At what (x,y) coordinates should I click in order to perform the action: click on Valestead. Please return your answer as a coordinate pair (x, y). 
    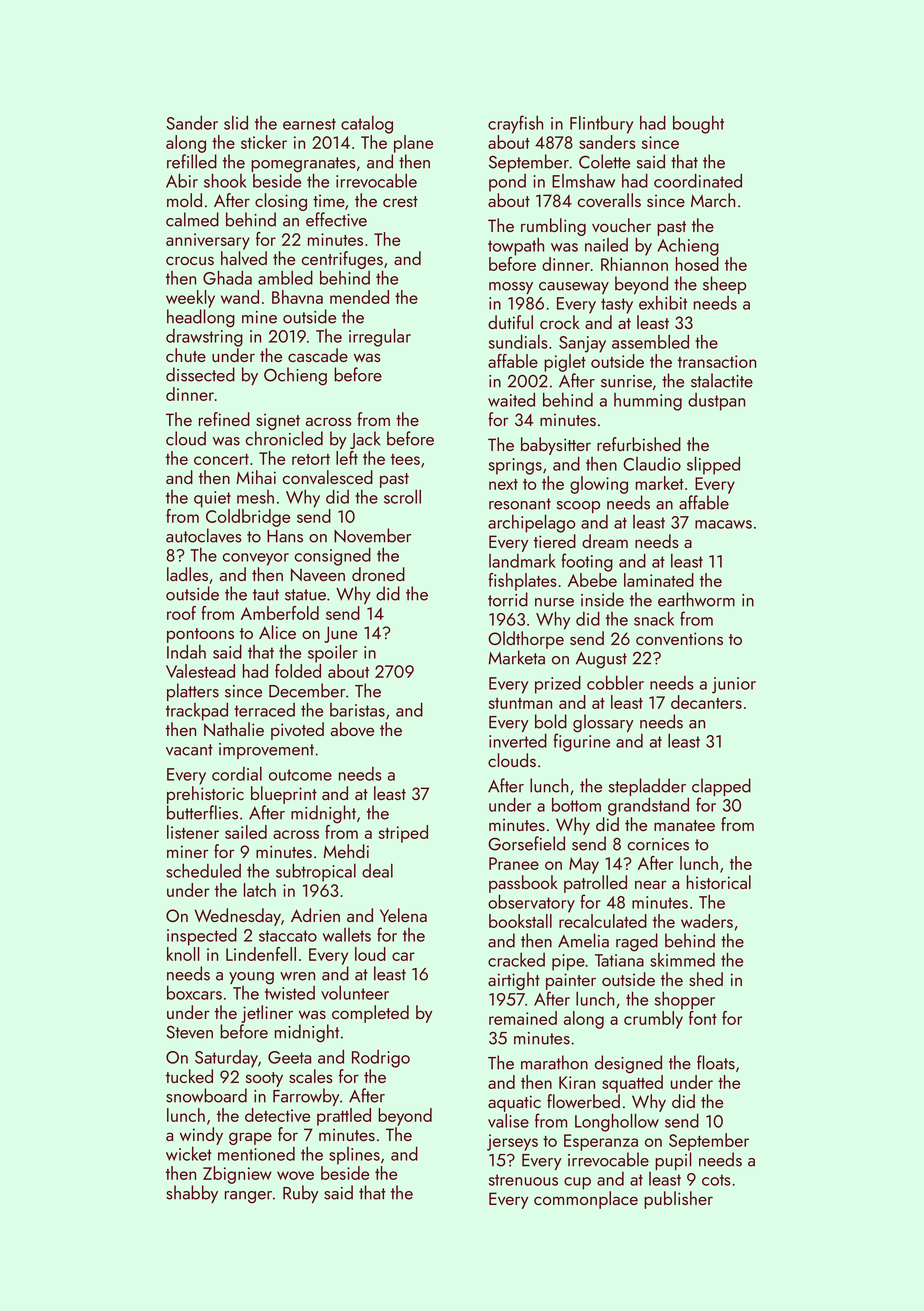
    Looking at the image, I should click on (200, 671).
